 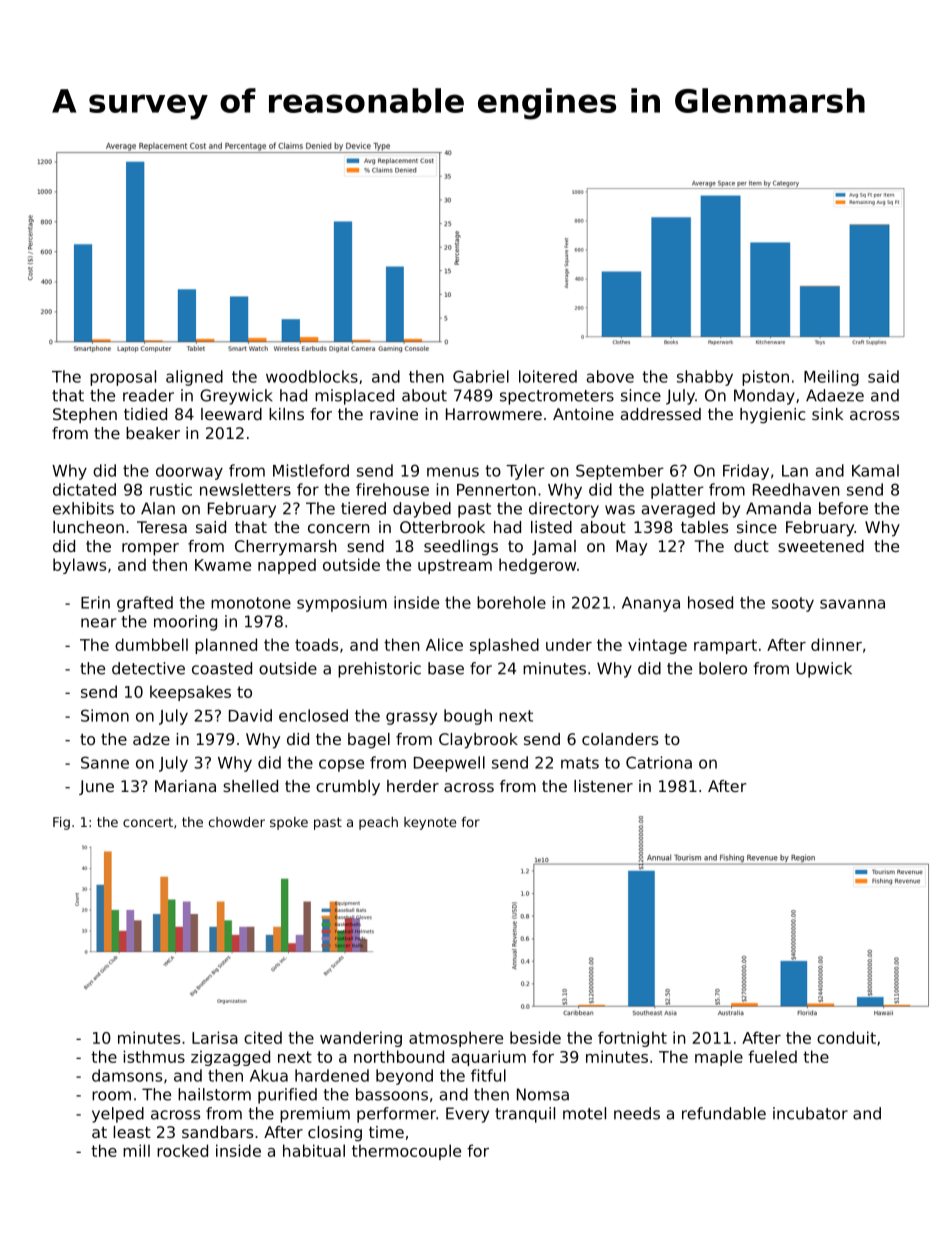 What do you see at coordinates (348, 788) in the screenshot?
I see `crumbly` at bounding box center [348, 788].
